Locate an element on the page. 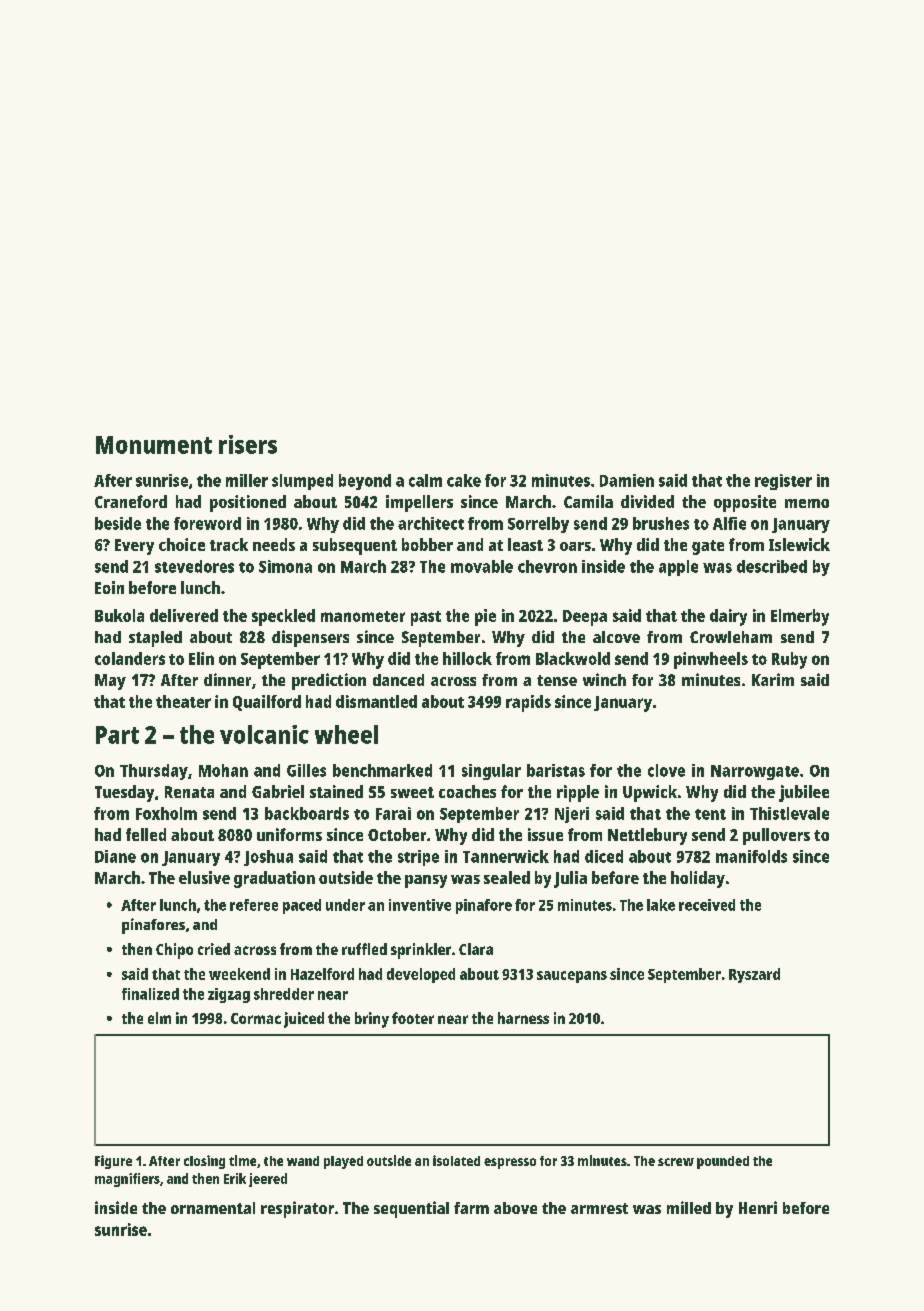 This image has height=1311, width=924. played is located at coordinates (343, 1162).
